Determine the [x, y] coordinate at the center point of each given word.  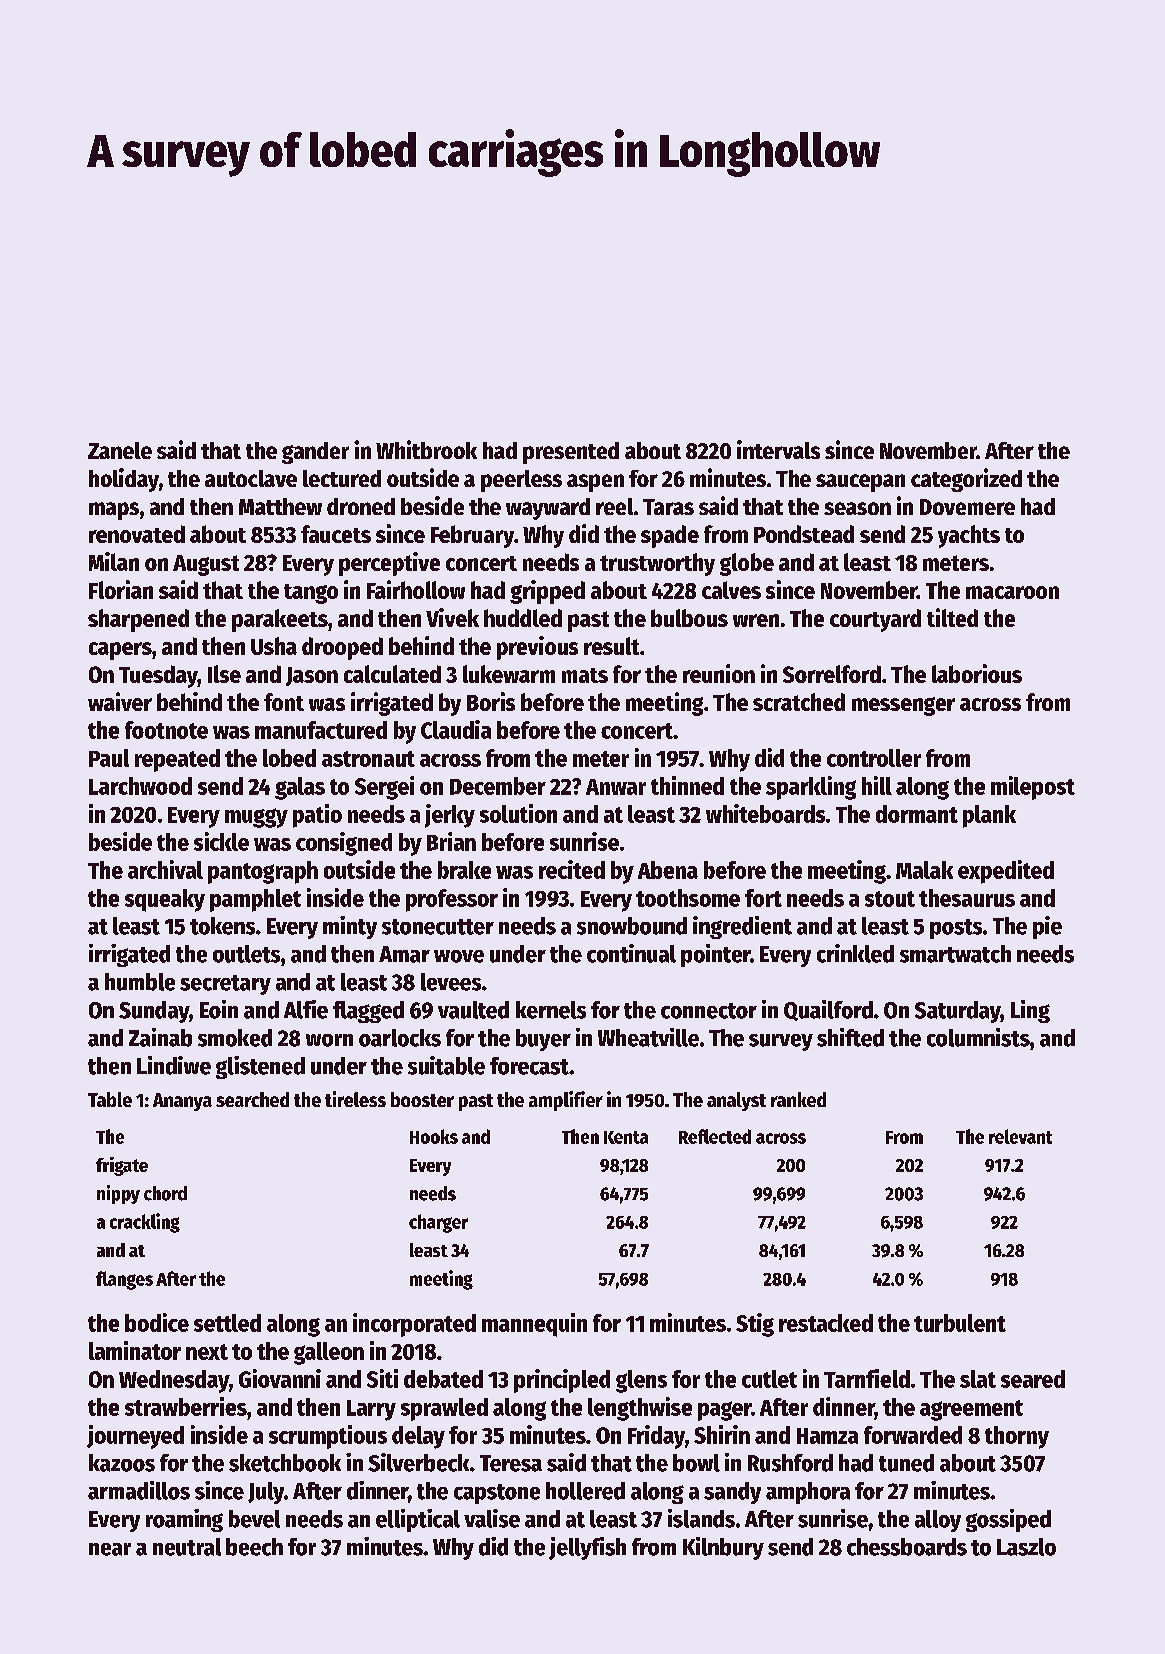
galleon [329, 1353]
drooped [342, 648]
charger [438, 1223]
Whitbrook [426, 449]
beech [254, 1547]
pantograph [263, 872]
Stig [755, 1325]
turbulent [960, 1323]
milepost [1033, 788]
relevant [1020, 1136]
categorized [966, 480]
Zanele [120, 450]
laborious [977, 673]
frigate [122, 1166]
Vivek [452, 617]
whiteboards [765, 813]
